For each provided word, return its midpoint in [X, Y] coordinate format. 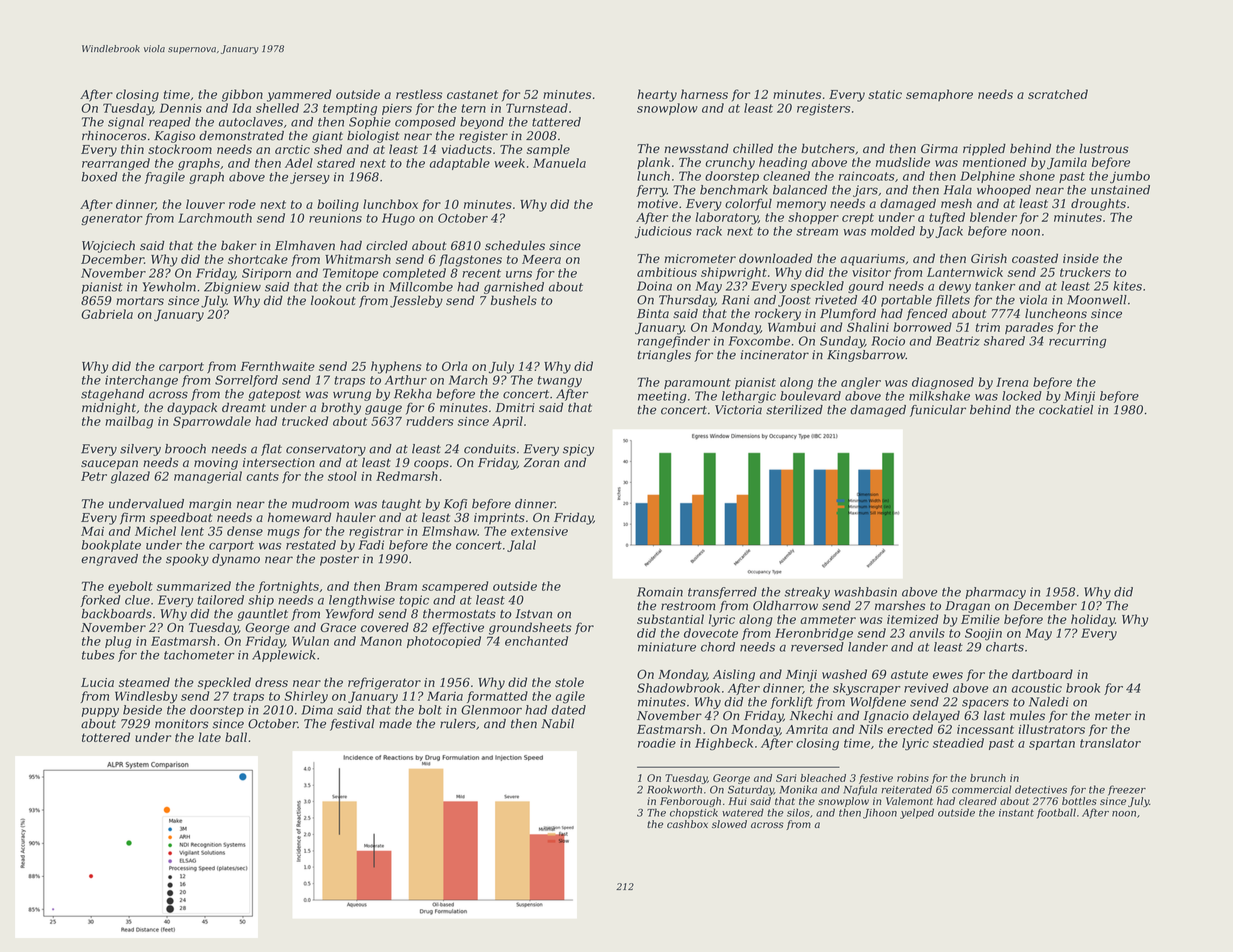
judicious [663, 232]
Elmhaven [305, 246]
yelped [917, 813]
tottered [106, 737]
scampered [455, 587]
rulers [458, 724]
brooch [185, 449]
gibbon [242, 95]
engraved [109, 560]
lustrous [1104, 149]
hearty [657, 95]
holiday [1093, 620]
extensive [539, 531]
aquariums [872, 260]
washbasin [865, 592]
